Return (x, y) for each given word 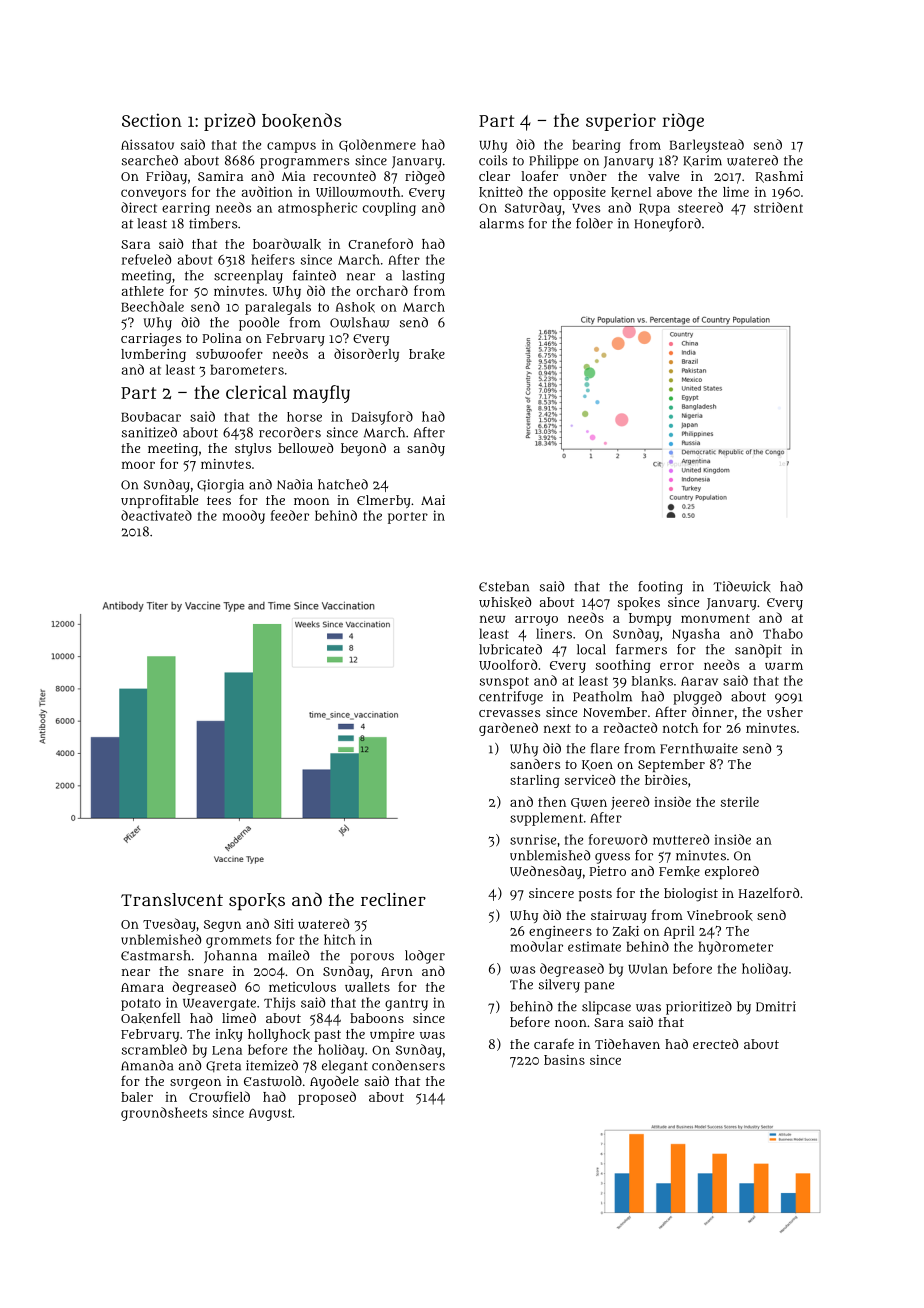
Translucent (172, 899)
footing (660, 588)
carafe (554, 1043)
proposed (327, 1098)
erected (715, 1044)
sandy (426, 449)
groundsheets (164, 1114)
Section (152, 120)
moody (244, 517)
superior (621, 122)
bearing (596, 146)
